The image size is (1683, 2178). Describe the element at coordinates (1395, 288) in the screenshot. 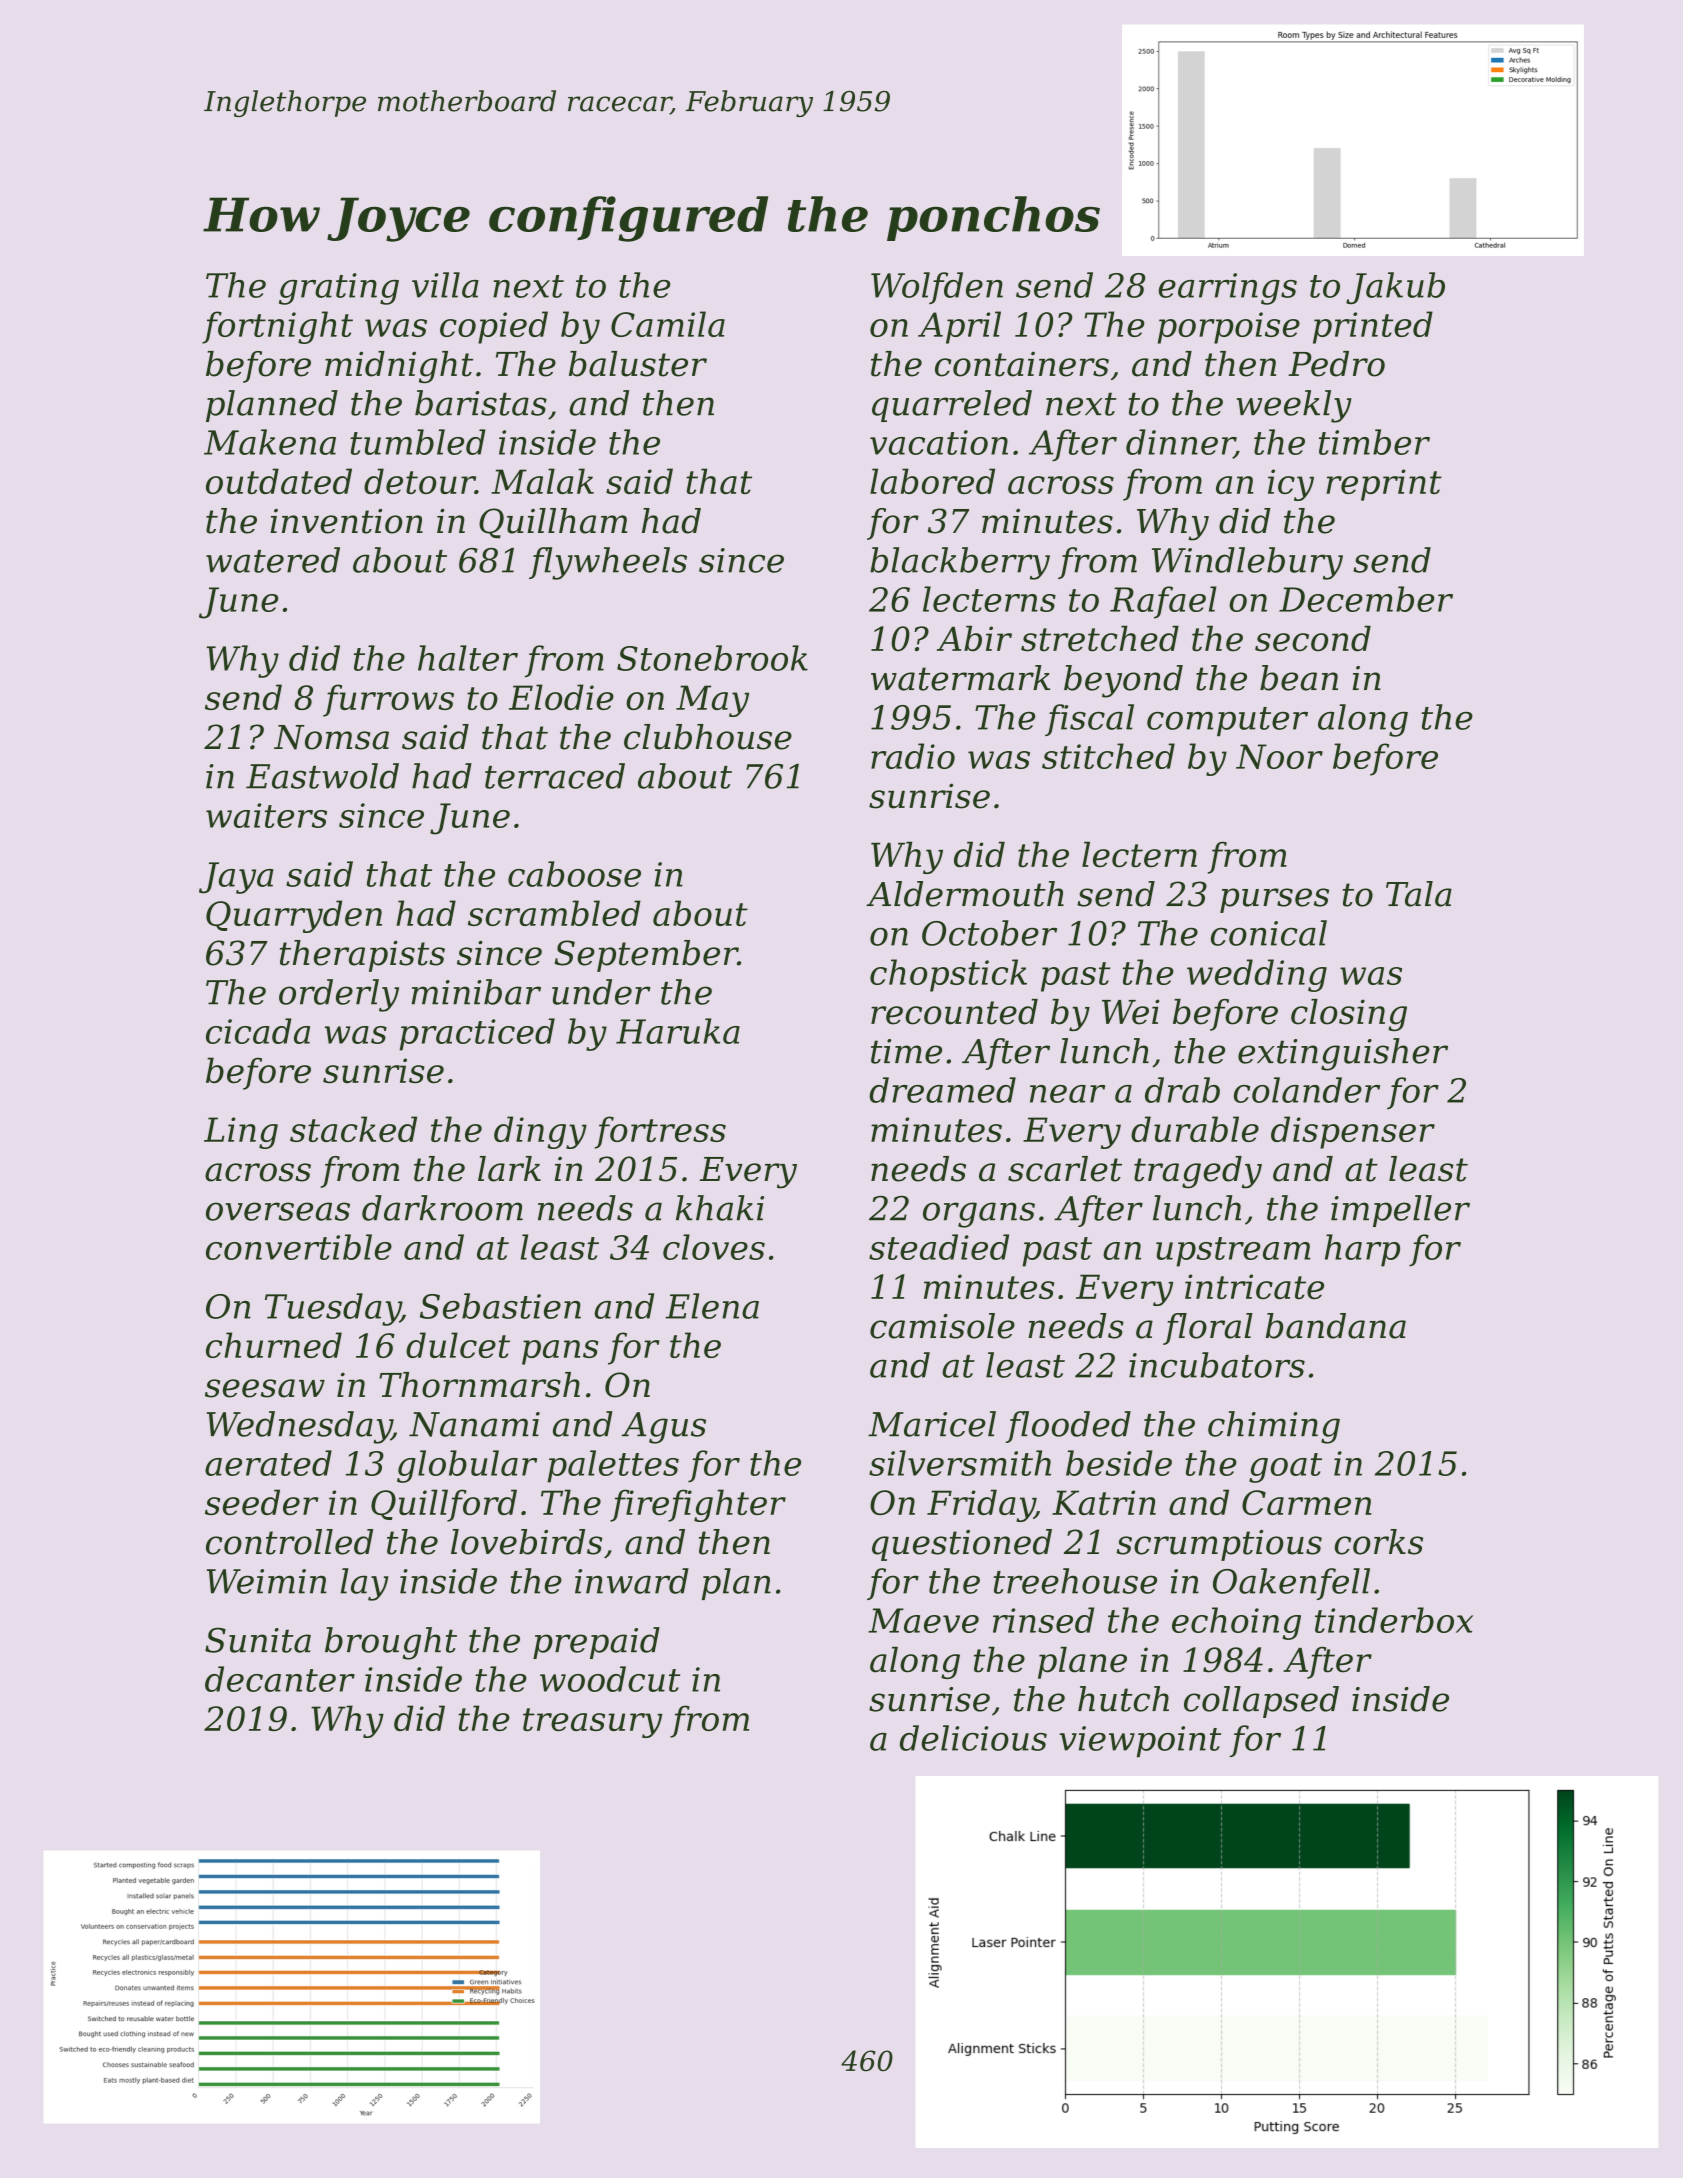

I see `Jakub` at that location.
